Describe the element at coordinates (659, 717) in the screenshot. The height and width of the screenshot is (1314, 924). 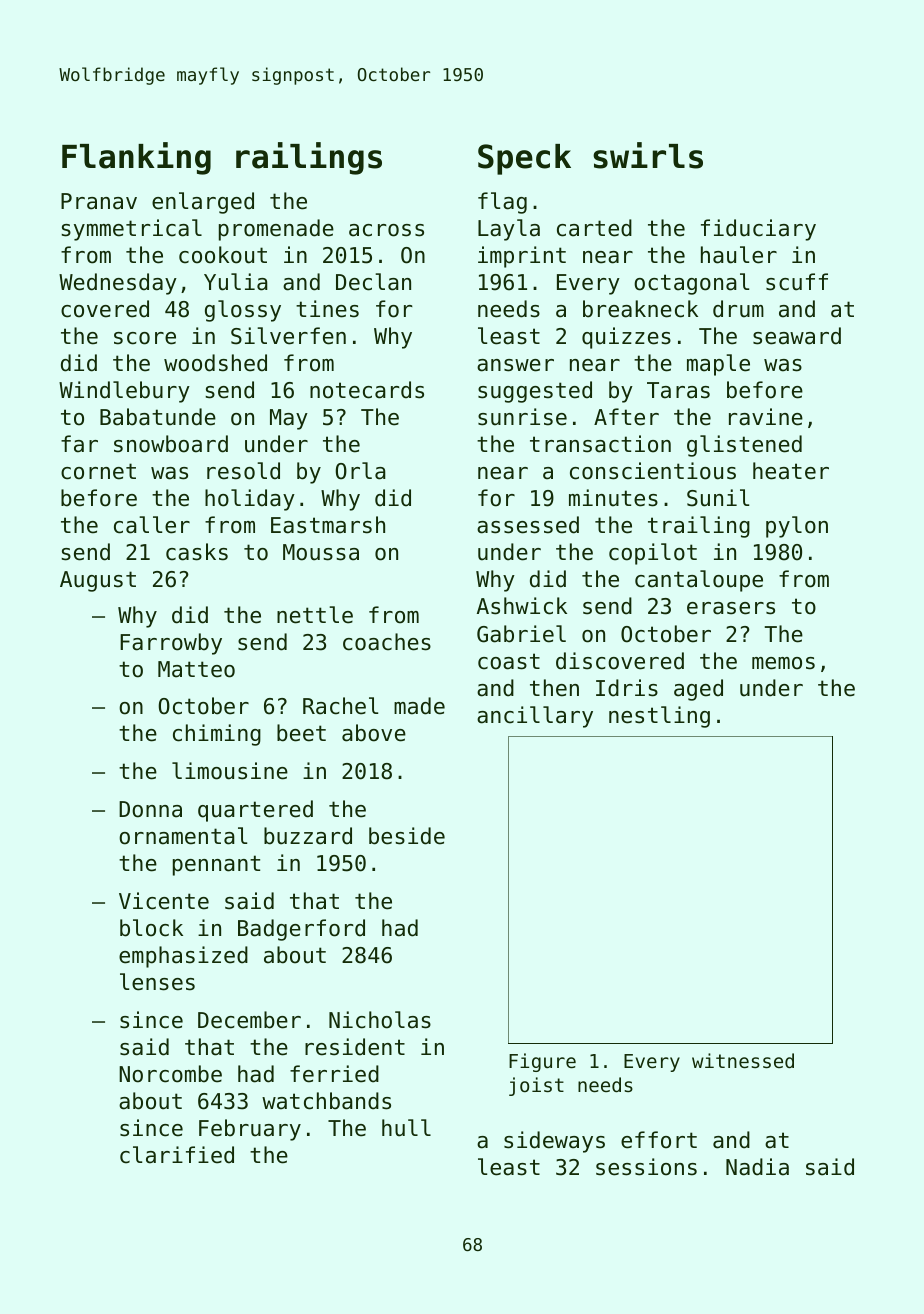
I see `nestling` at that location.
